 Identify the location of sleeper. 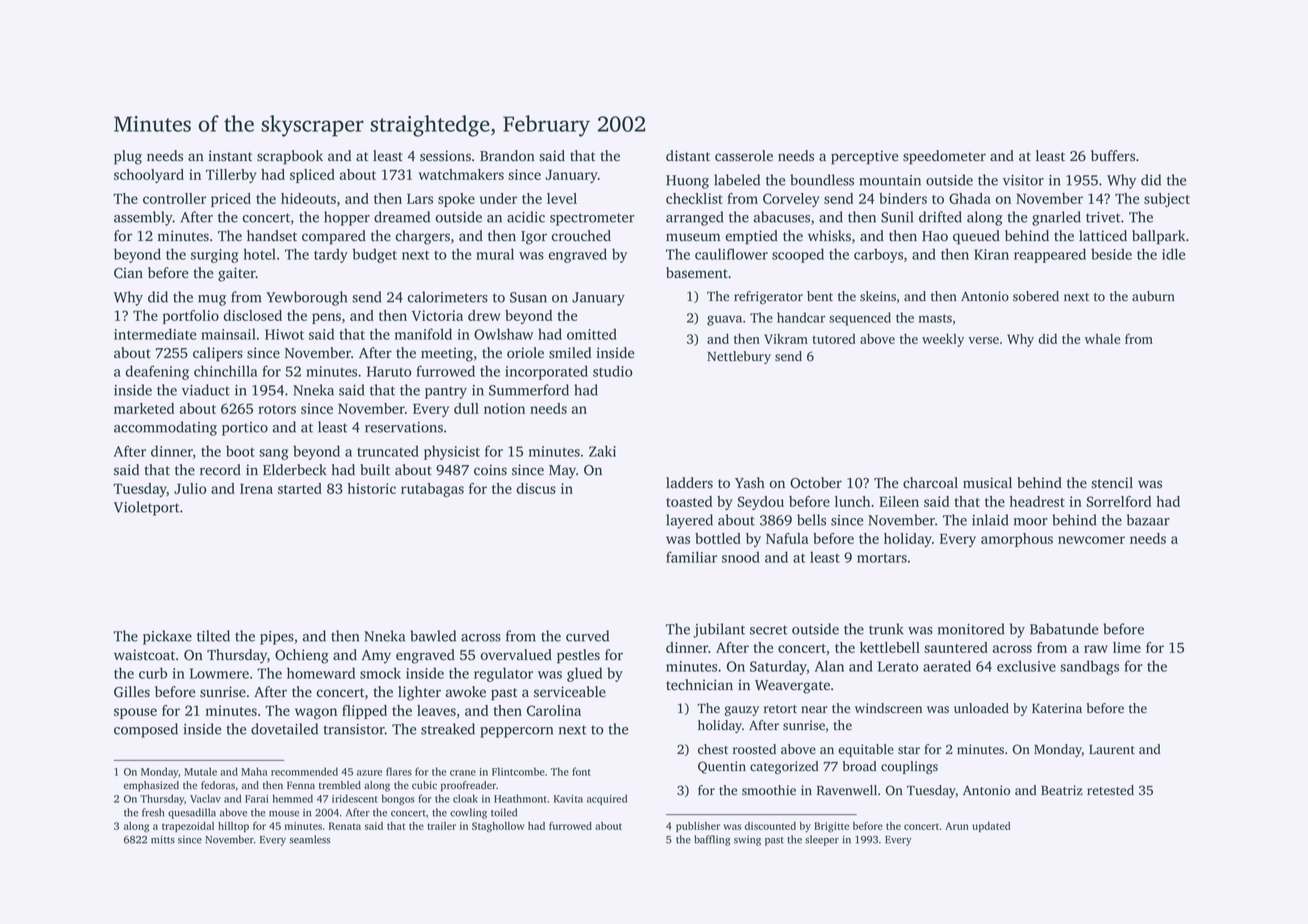
(822, 840).
